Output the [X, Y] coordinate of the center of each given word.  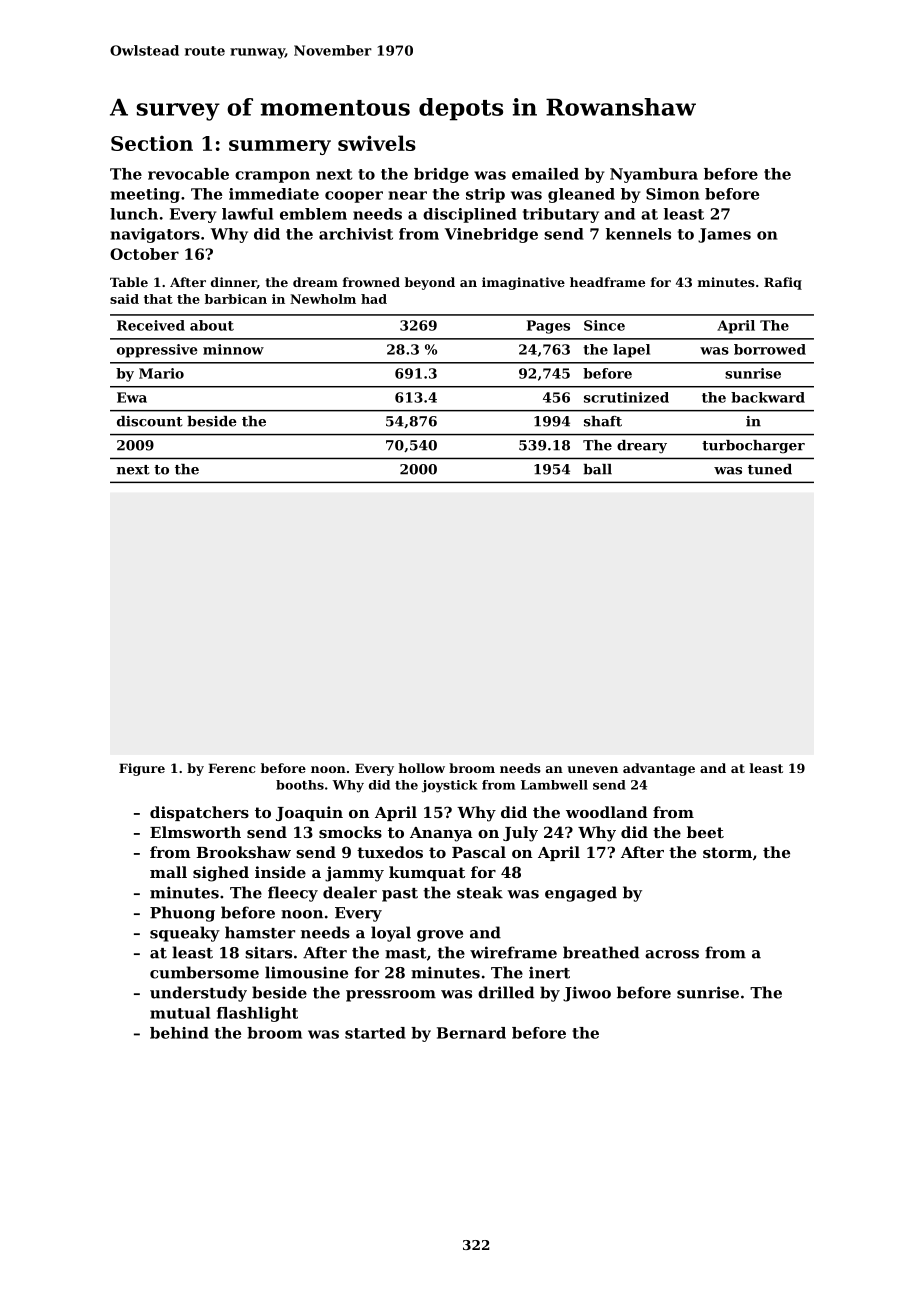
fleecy [293, 894]
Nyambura [654, 175]
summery [280, 147]
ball [597, 469]
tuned [770, 469]
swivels [377, 143]
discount [150, 421]
